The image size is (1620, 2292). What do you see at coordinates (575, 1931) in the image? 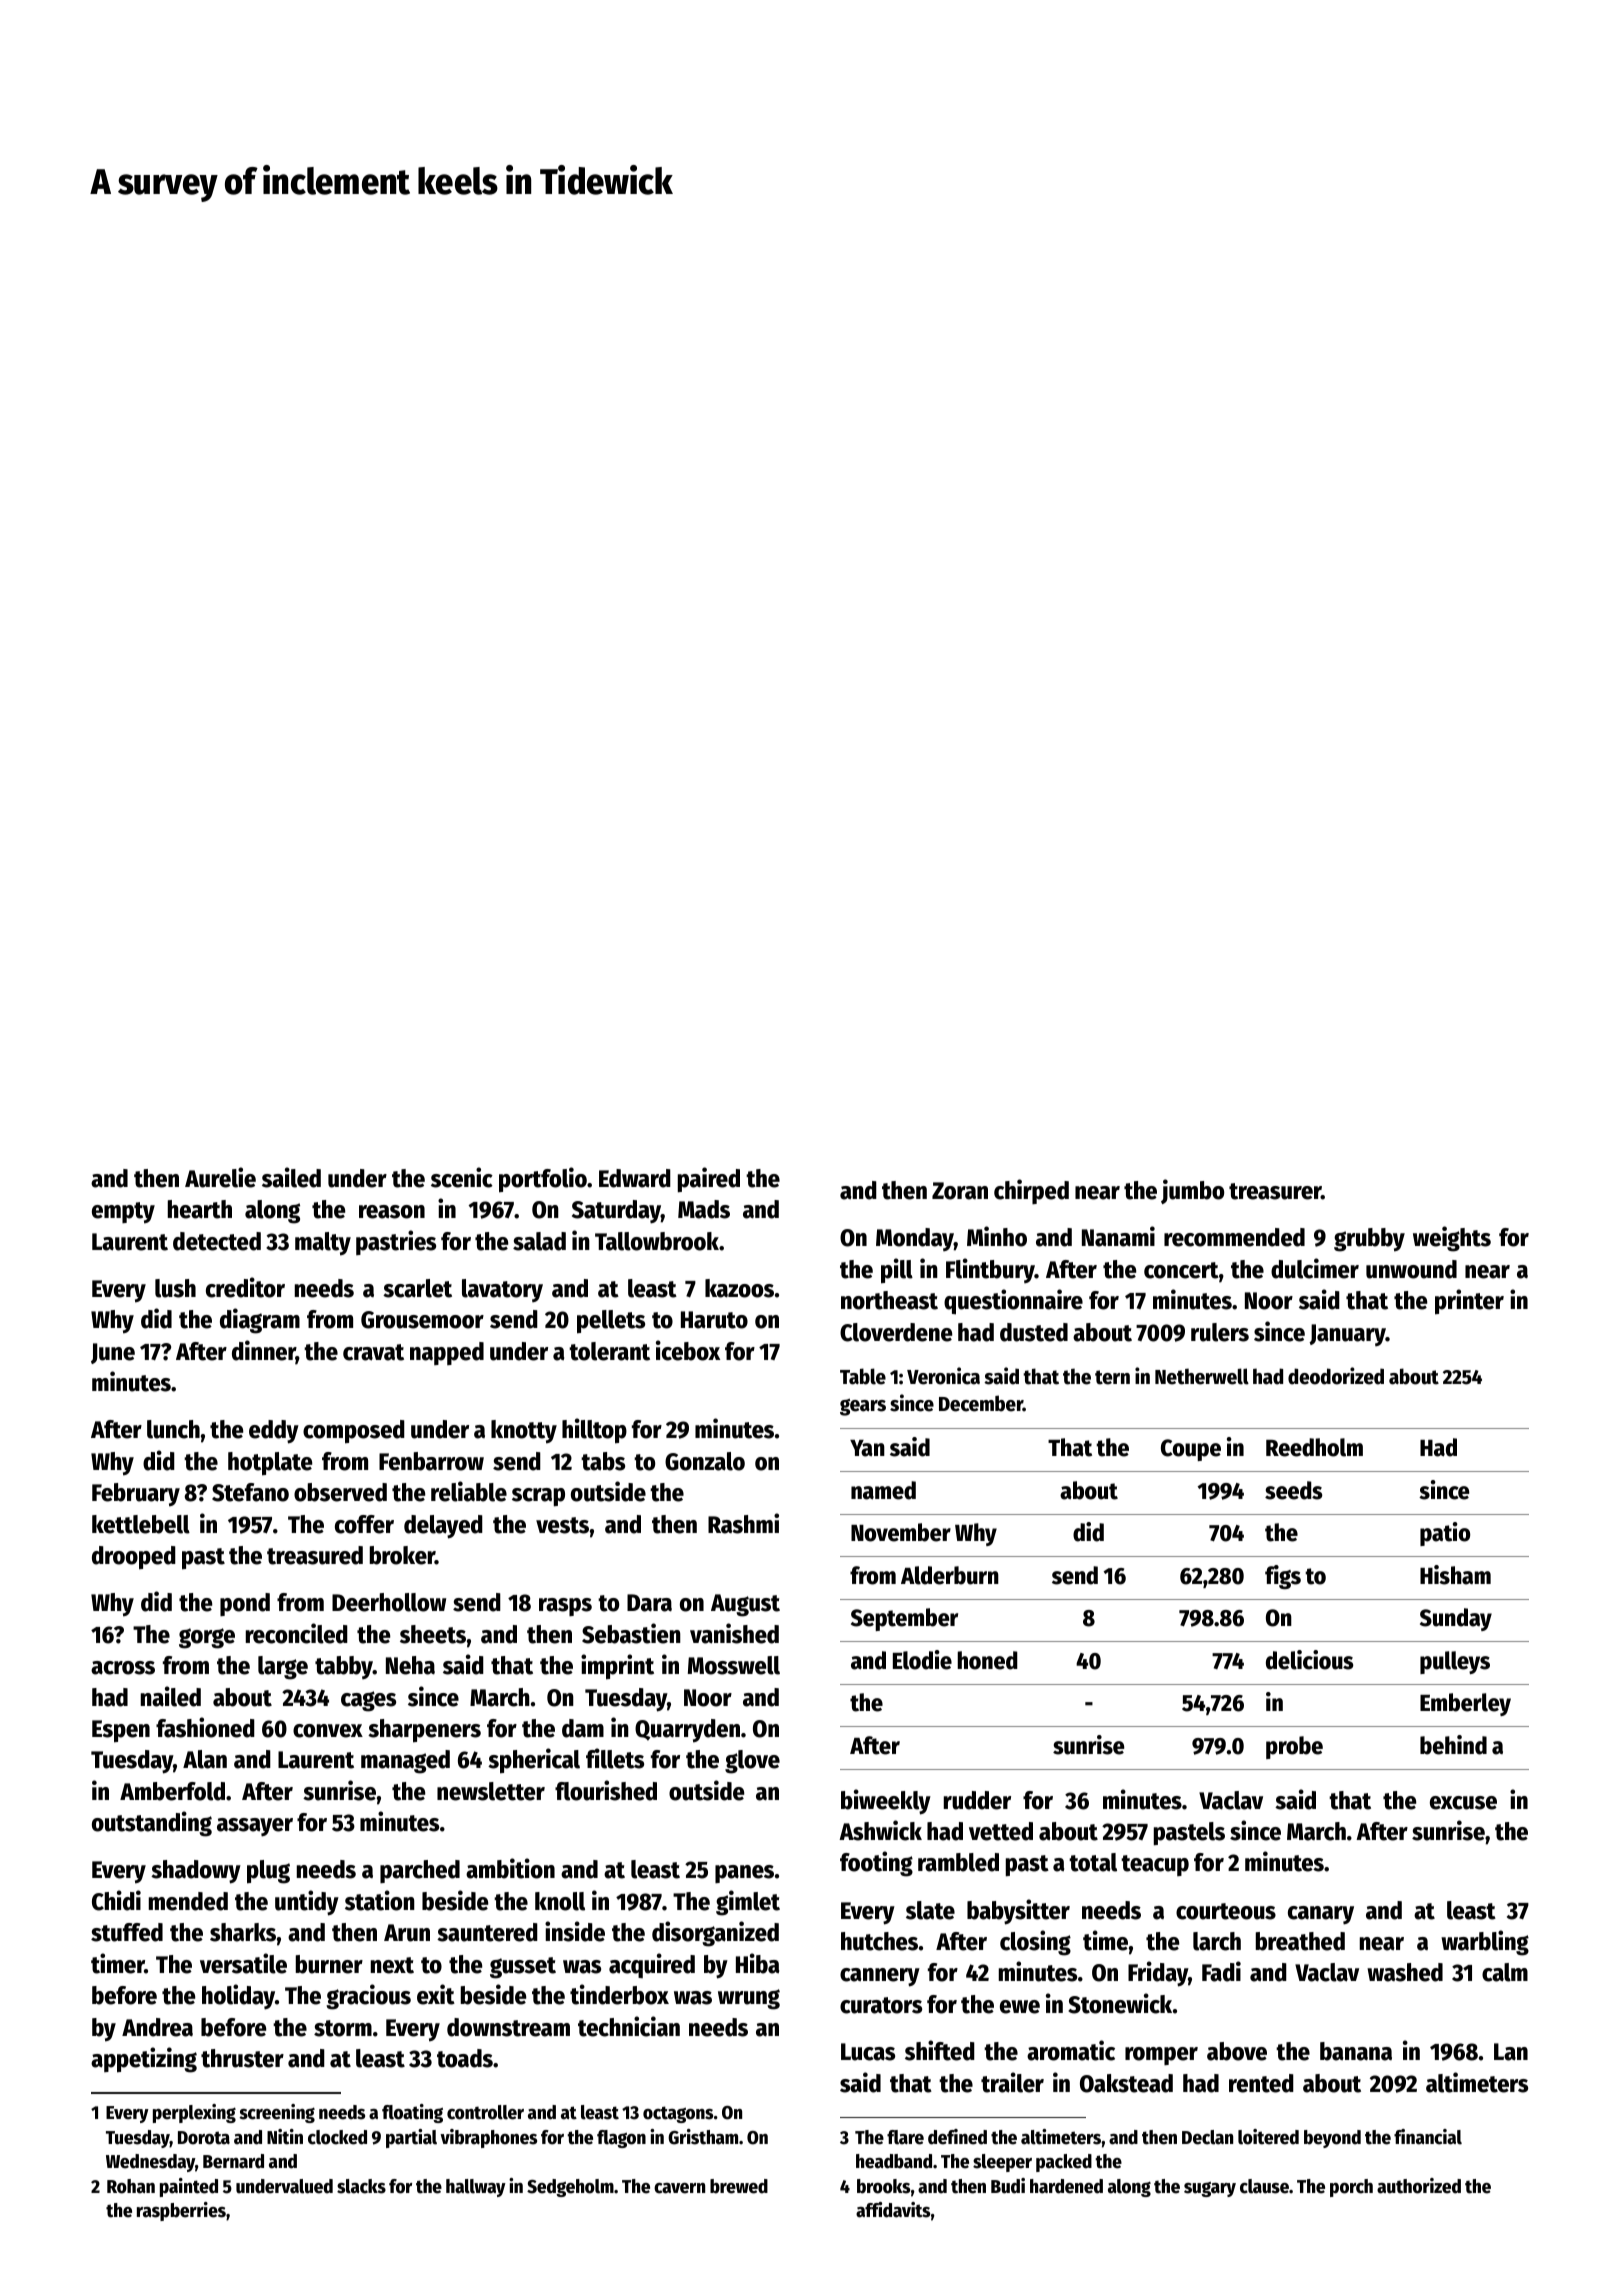
I see `inside` at bounding box center [575, 1931].
